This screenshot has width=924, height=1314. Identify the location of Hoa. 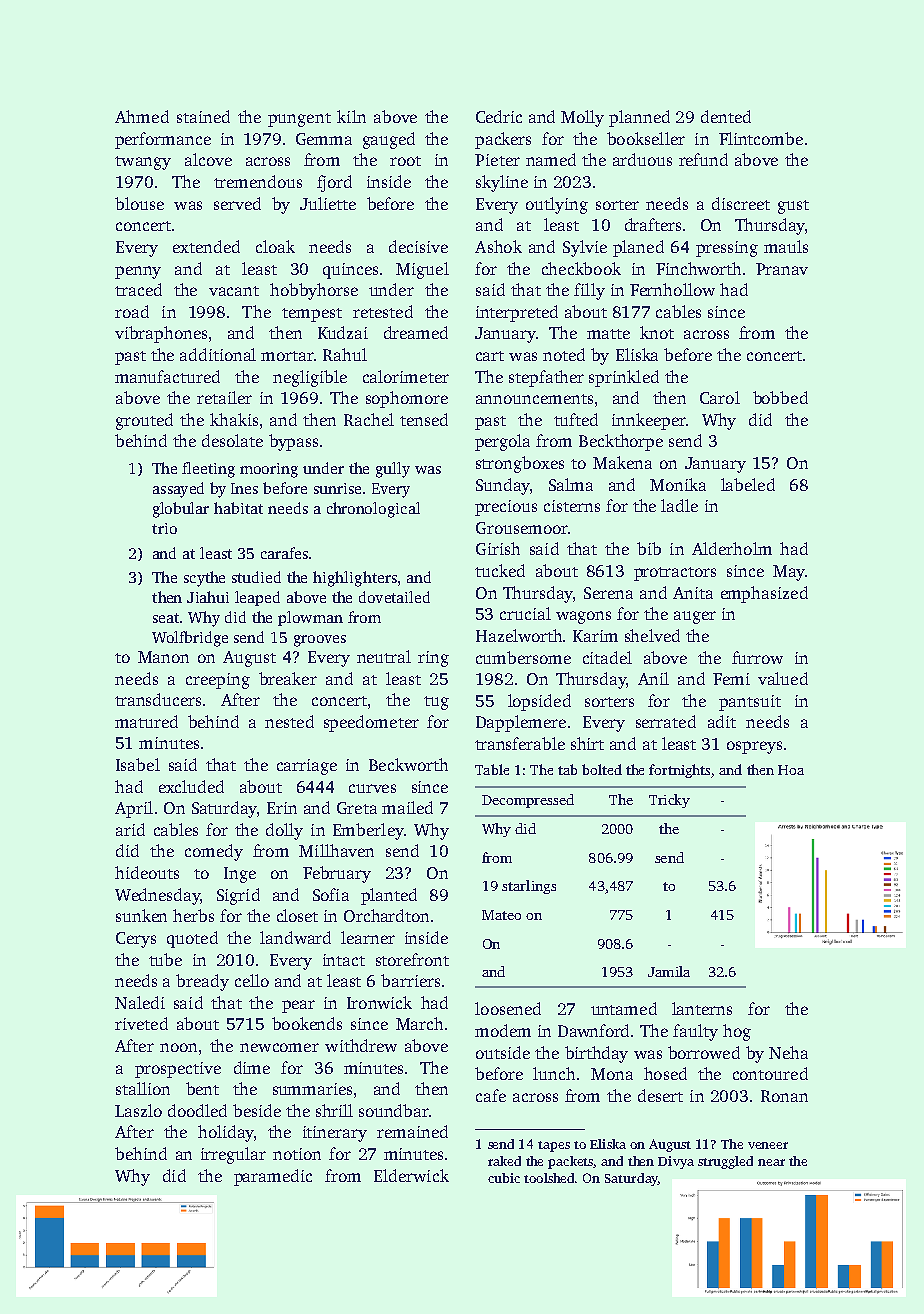
(791, 770).
